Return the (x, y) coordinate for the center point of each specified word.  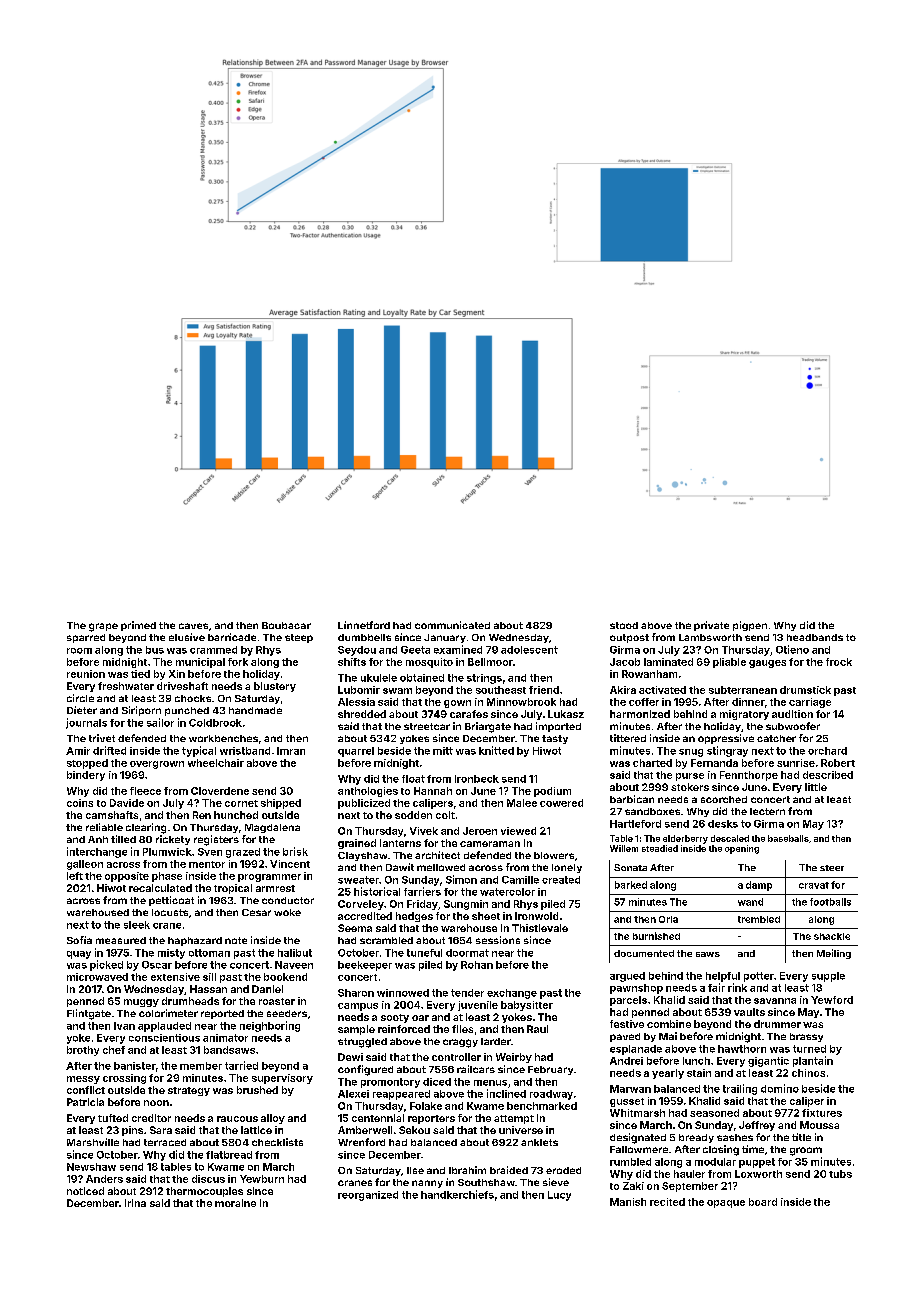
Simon (461, 879)
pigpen (750, 626)
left (75, 876)
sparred (86, 638)
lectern (767, 811)
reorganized (368, 1196)
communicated (452, 625)
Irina (135, 1203)
